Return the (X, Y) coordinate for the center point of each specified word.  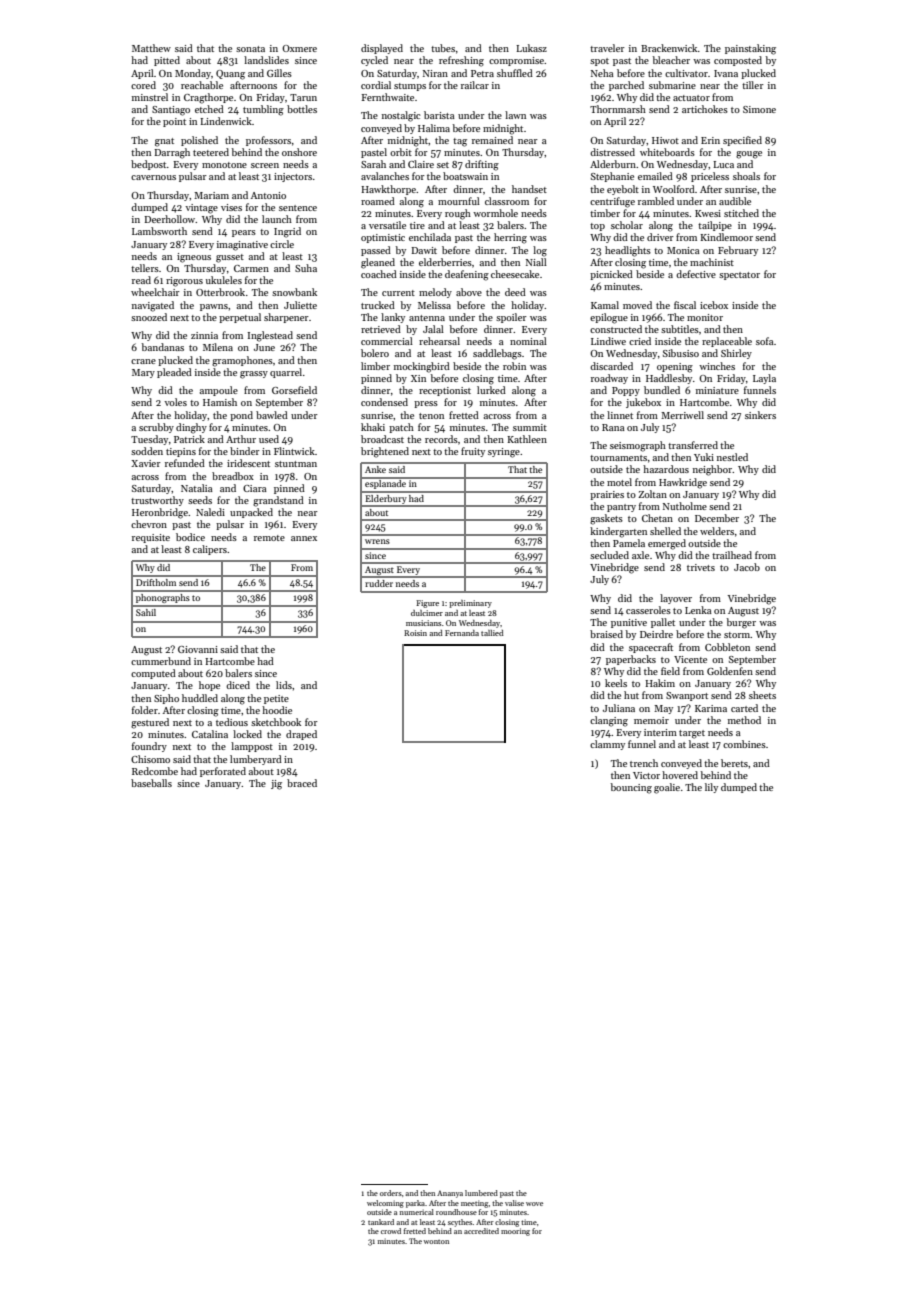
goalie (667, 788)
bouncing (631, 788)
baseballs (151, 783)
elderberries (445, 262)
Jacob (747, 567)
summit (530, 427)
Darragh (172, 153)
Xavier (146, 463)
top (597, 227)
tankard (381, 1222)
